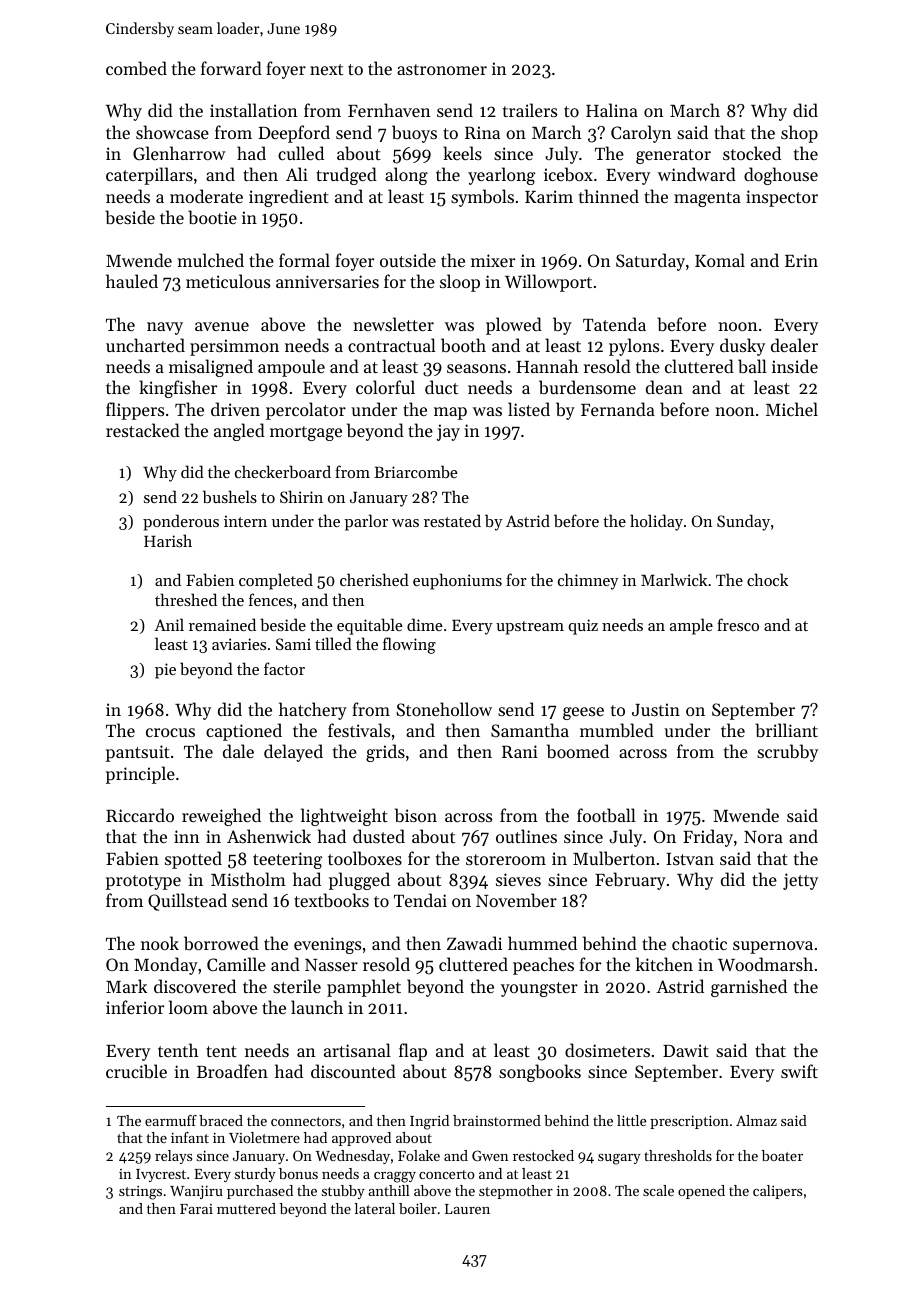 The image size is (924, 1314). I want to click on February, so click(630, 881).
